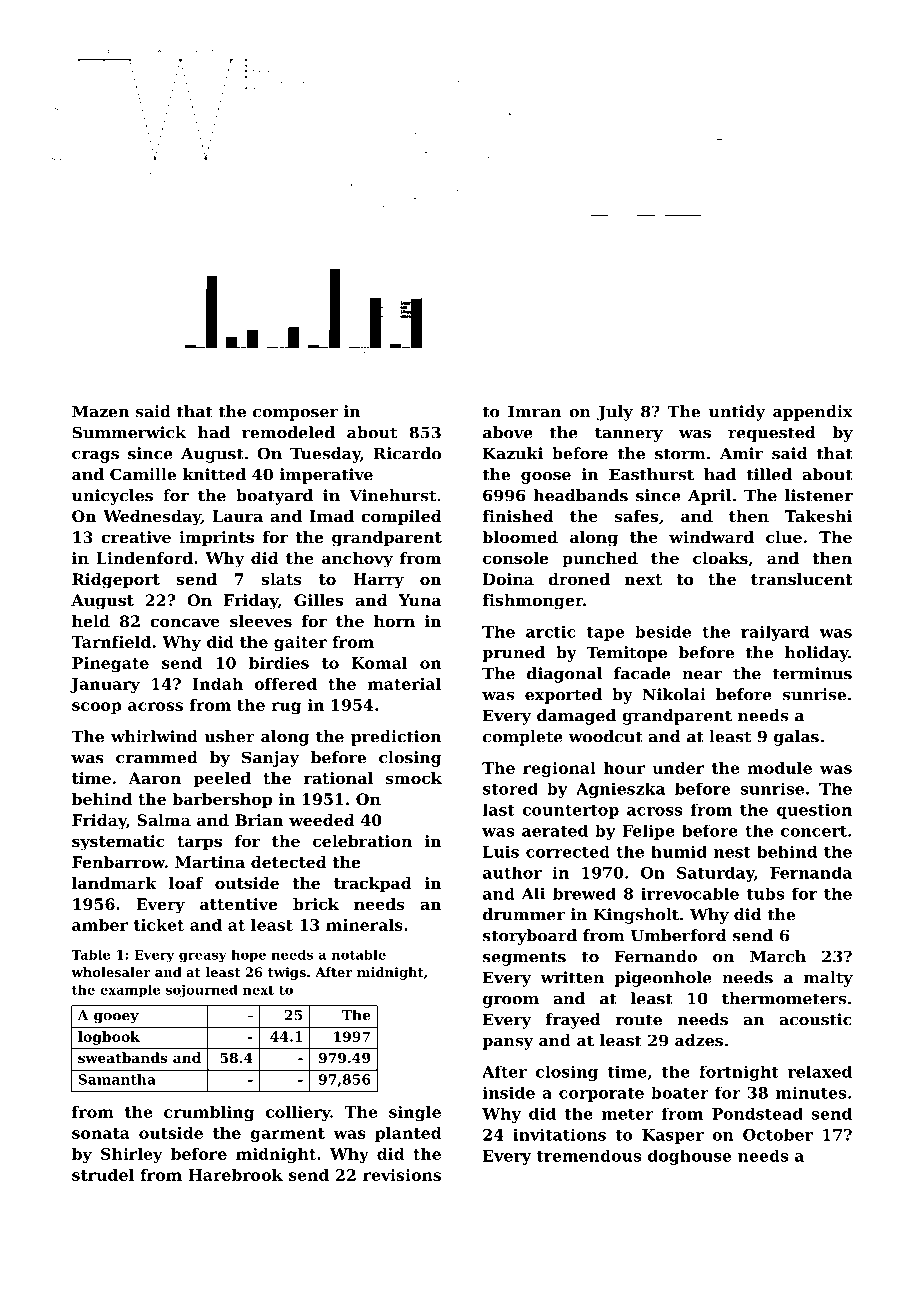  I want to click on terminus, so click(812, 673).
